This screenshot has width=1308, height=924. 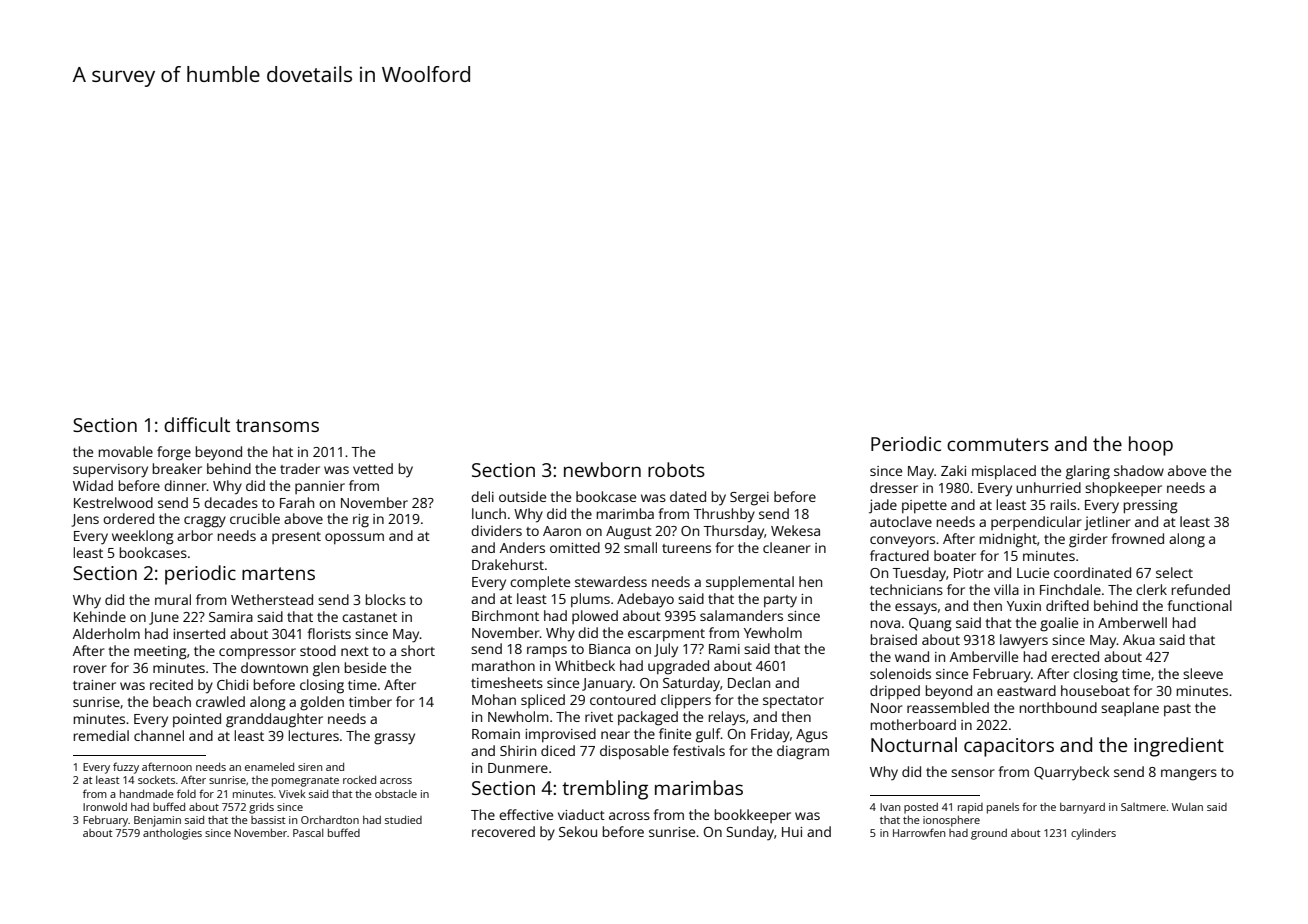 I want to click on dated, so click(x=688, y=496).
